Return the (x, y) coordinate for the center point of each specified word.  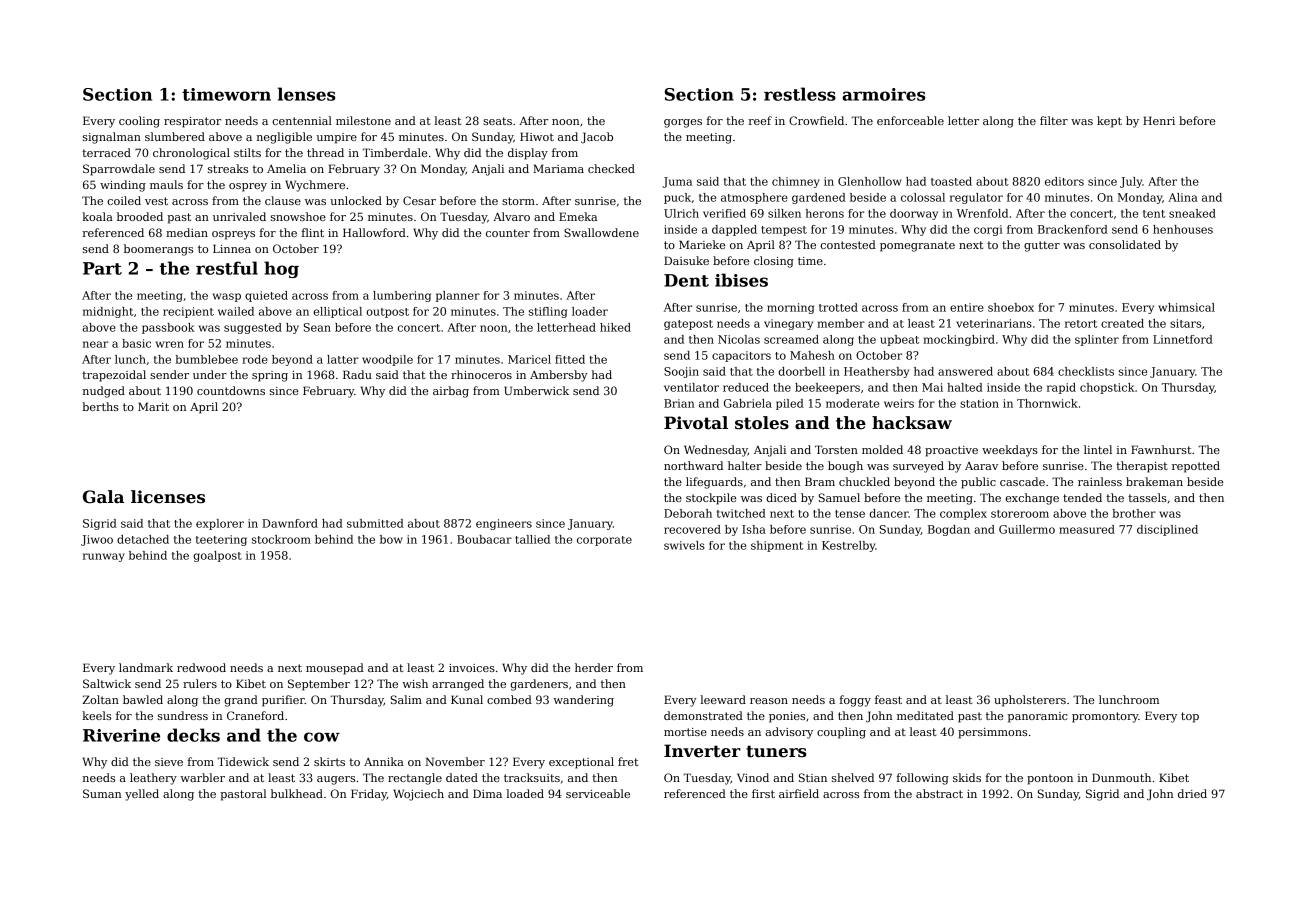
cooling (139, 122)
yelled (142, 795)
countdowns (231, 390)
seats (497, 121)
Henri (1159, 120)
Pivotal (696, 423)
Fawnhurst (1161, 449)
